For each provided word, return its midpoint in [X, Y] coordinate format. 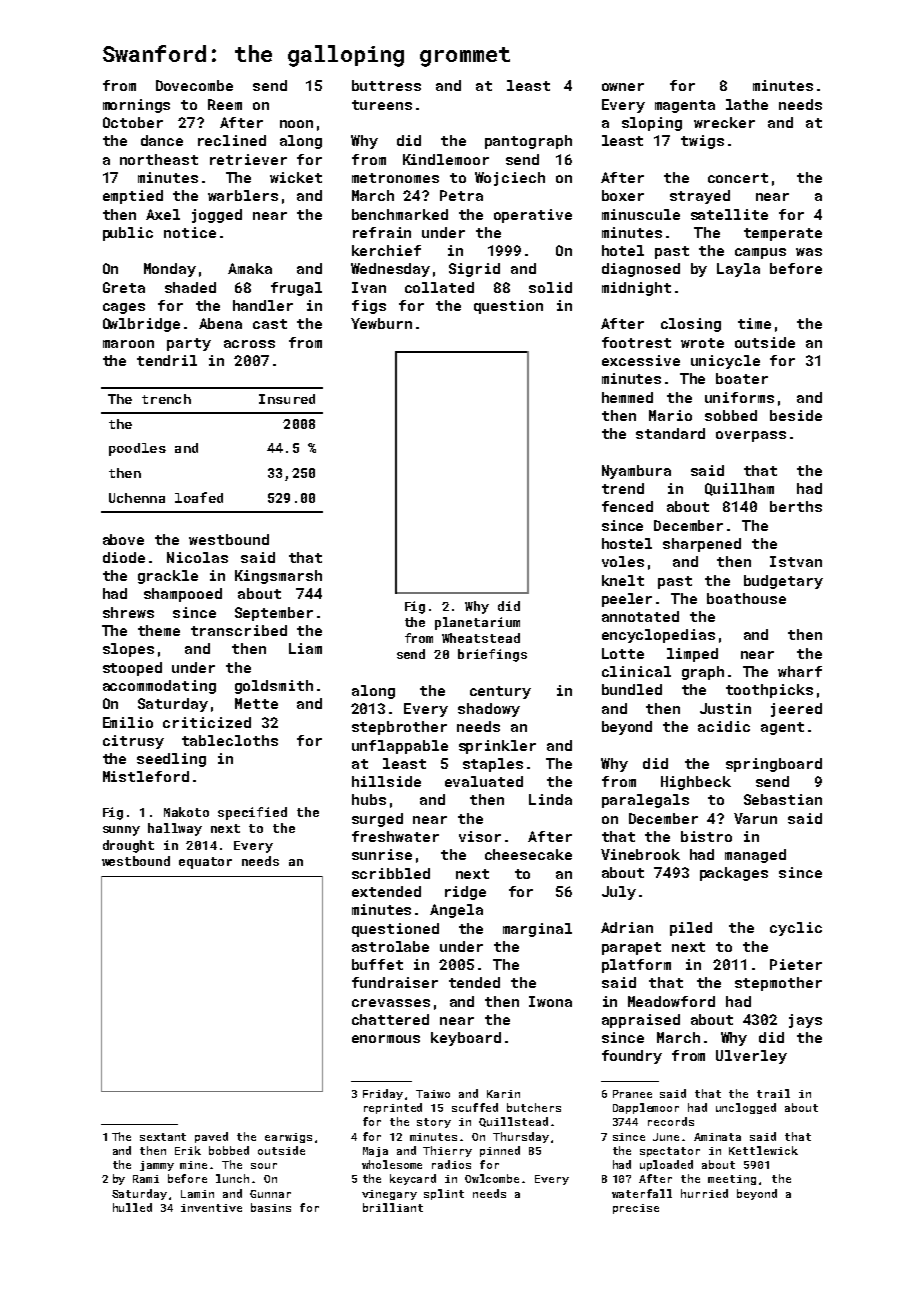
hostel [627, 543]
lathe [747, 104]
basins [271, 1207]
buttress [386, 85]
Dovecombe [194, 85]
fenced [627, 506]
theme [159, 630]
